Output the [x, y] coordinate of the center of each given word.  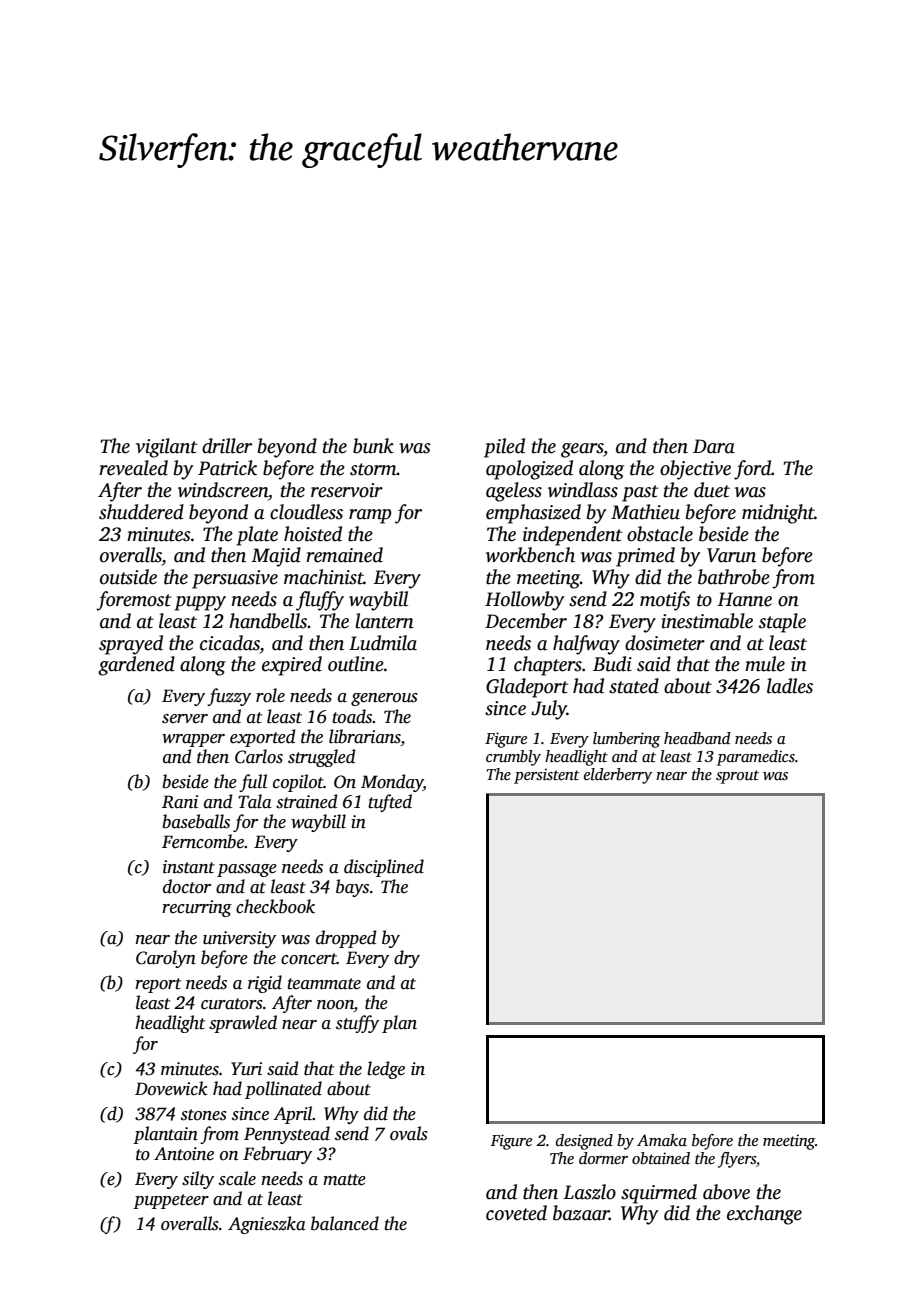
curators [232, 1004]
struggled [321, 758]
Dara [714, 446]
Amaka [662, 1140]
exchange [764, 1215]
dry [407, 959]
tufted [390, 803]
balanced [345, 1223]
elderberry [618, 776]
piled [504, 448]
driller [227, 446]
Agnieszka [267, 1225]
